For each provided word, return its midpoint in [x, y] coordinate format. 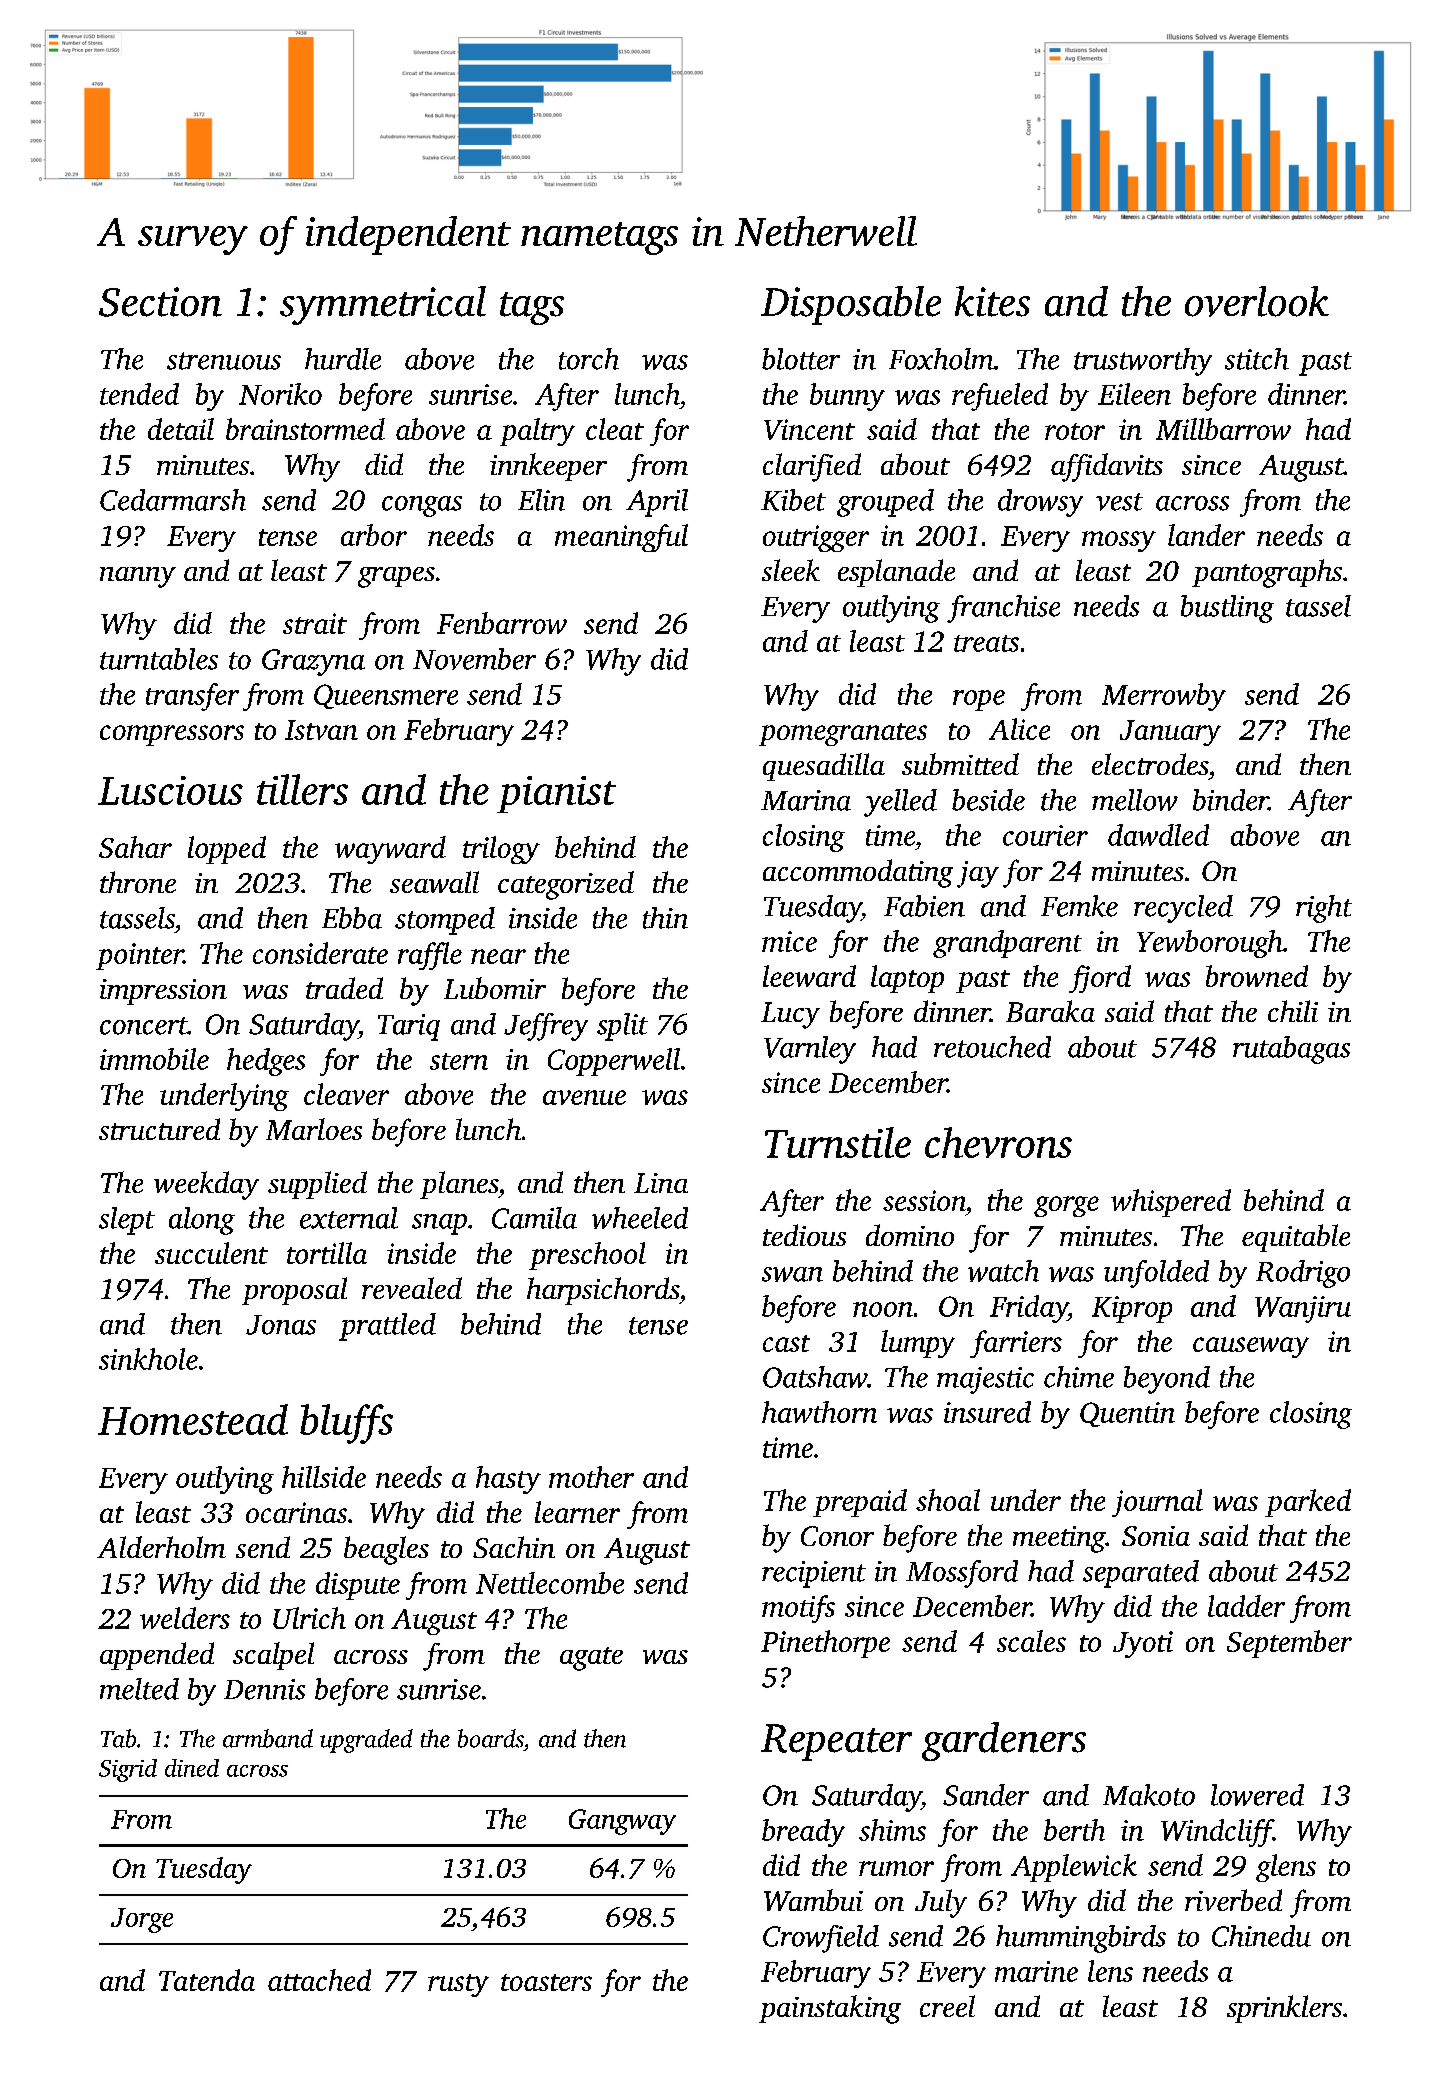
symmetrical [383, 305]
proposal [294, 1291]
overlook [1257, 301]
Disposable [851, 305]
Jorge [142, 1920]
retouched [992, 1047]
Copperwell [614, 1062]
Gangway [622, 1822]
